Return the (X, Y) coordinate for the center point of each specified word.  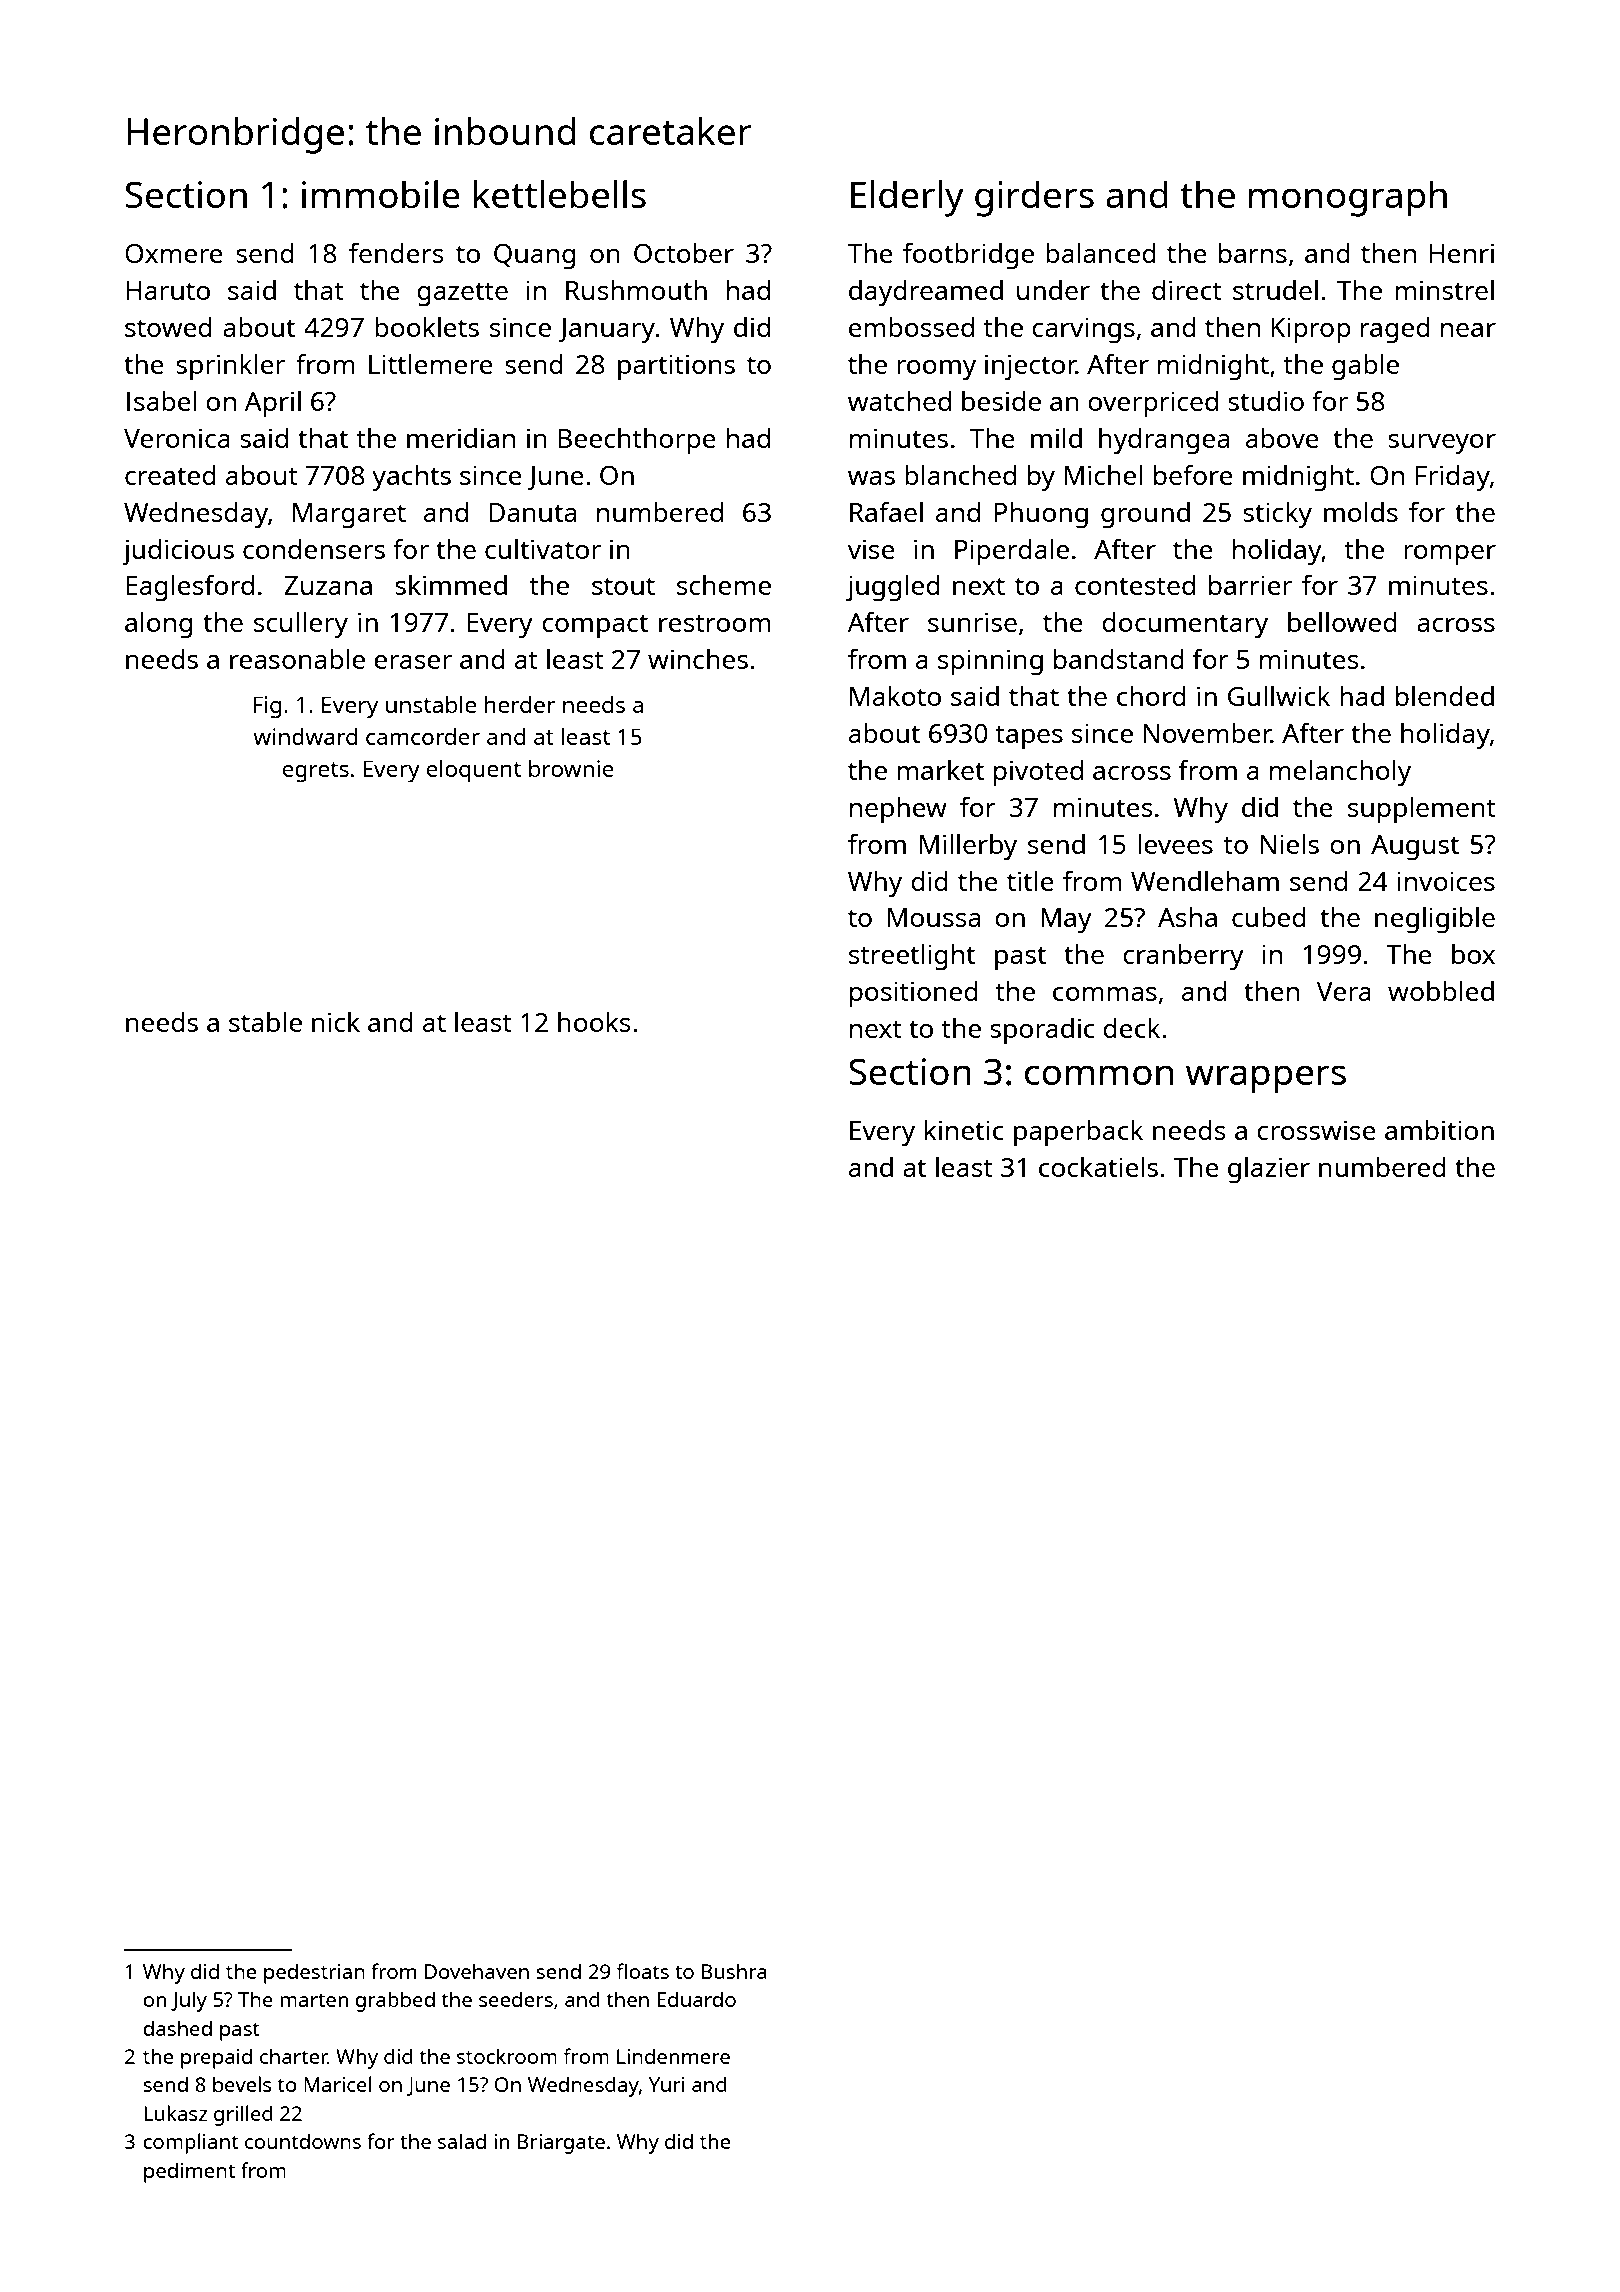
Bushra (734, 1971)
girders (1034, 198)
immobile (381, 194)
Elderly (907, 198)
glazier (1269, 1170)
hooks (594, 1022)
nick (336, 1022)
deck (1131, 1028)
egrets (316, 772)
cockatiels (1098, 1167)
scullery (301, 625)
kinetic (964, 1130)
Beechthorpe (637, 441)
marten (314, 2000)
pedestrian (314, 1973)
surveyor (1442, 444)
